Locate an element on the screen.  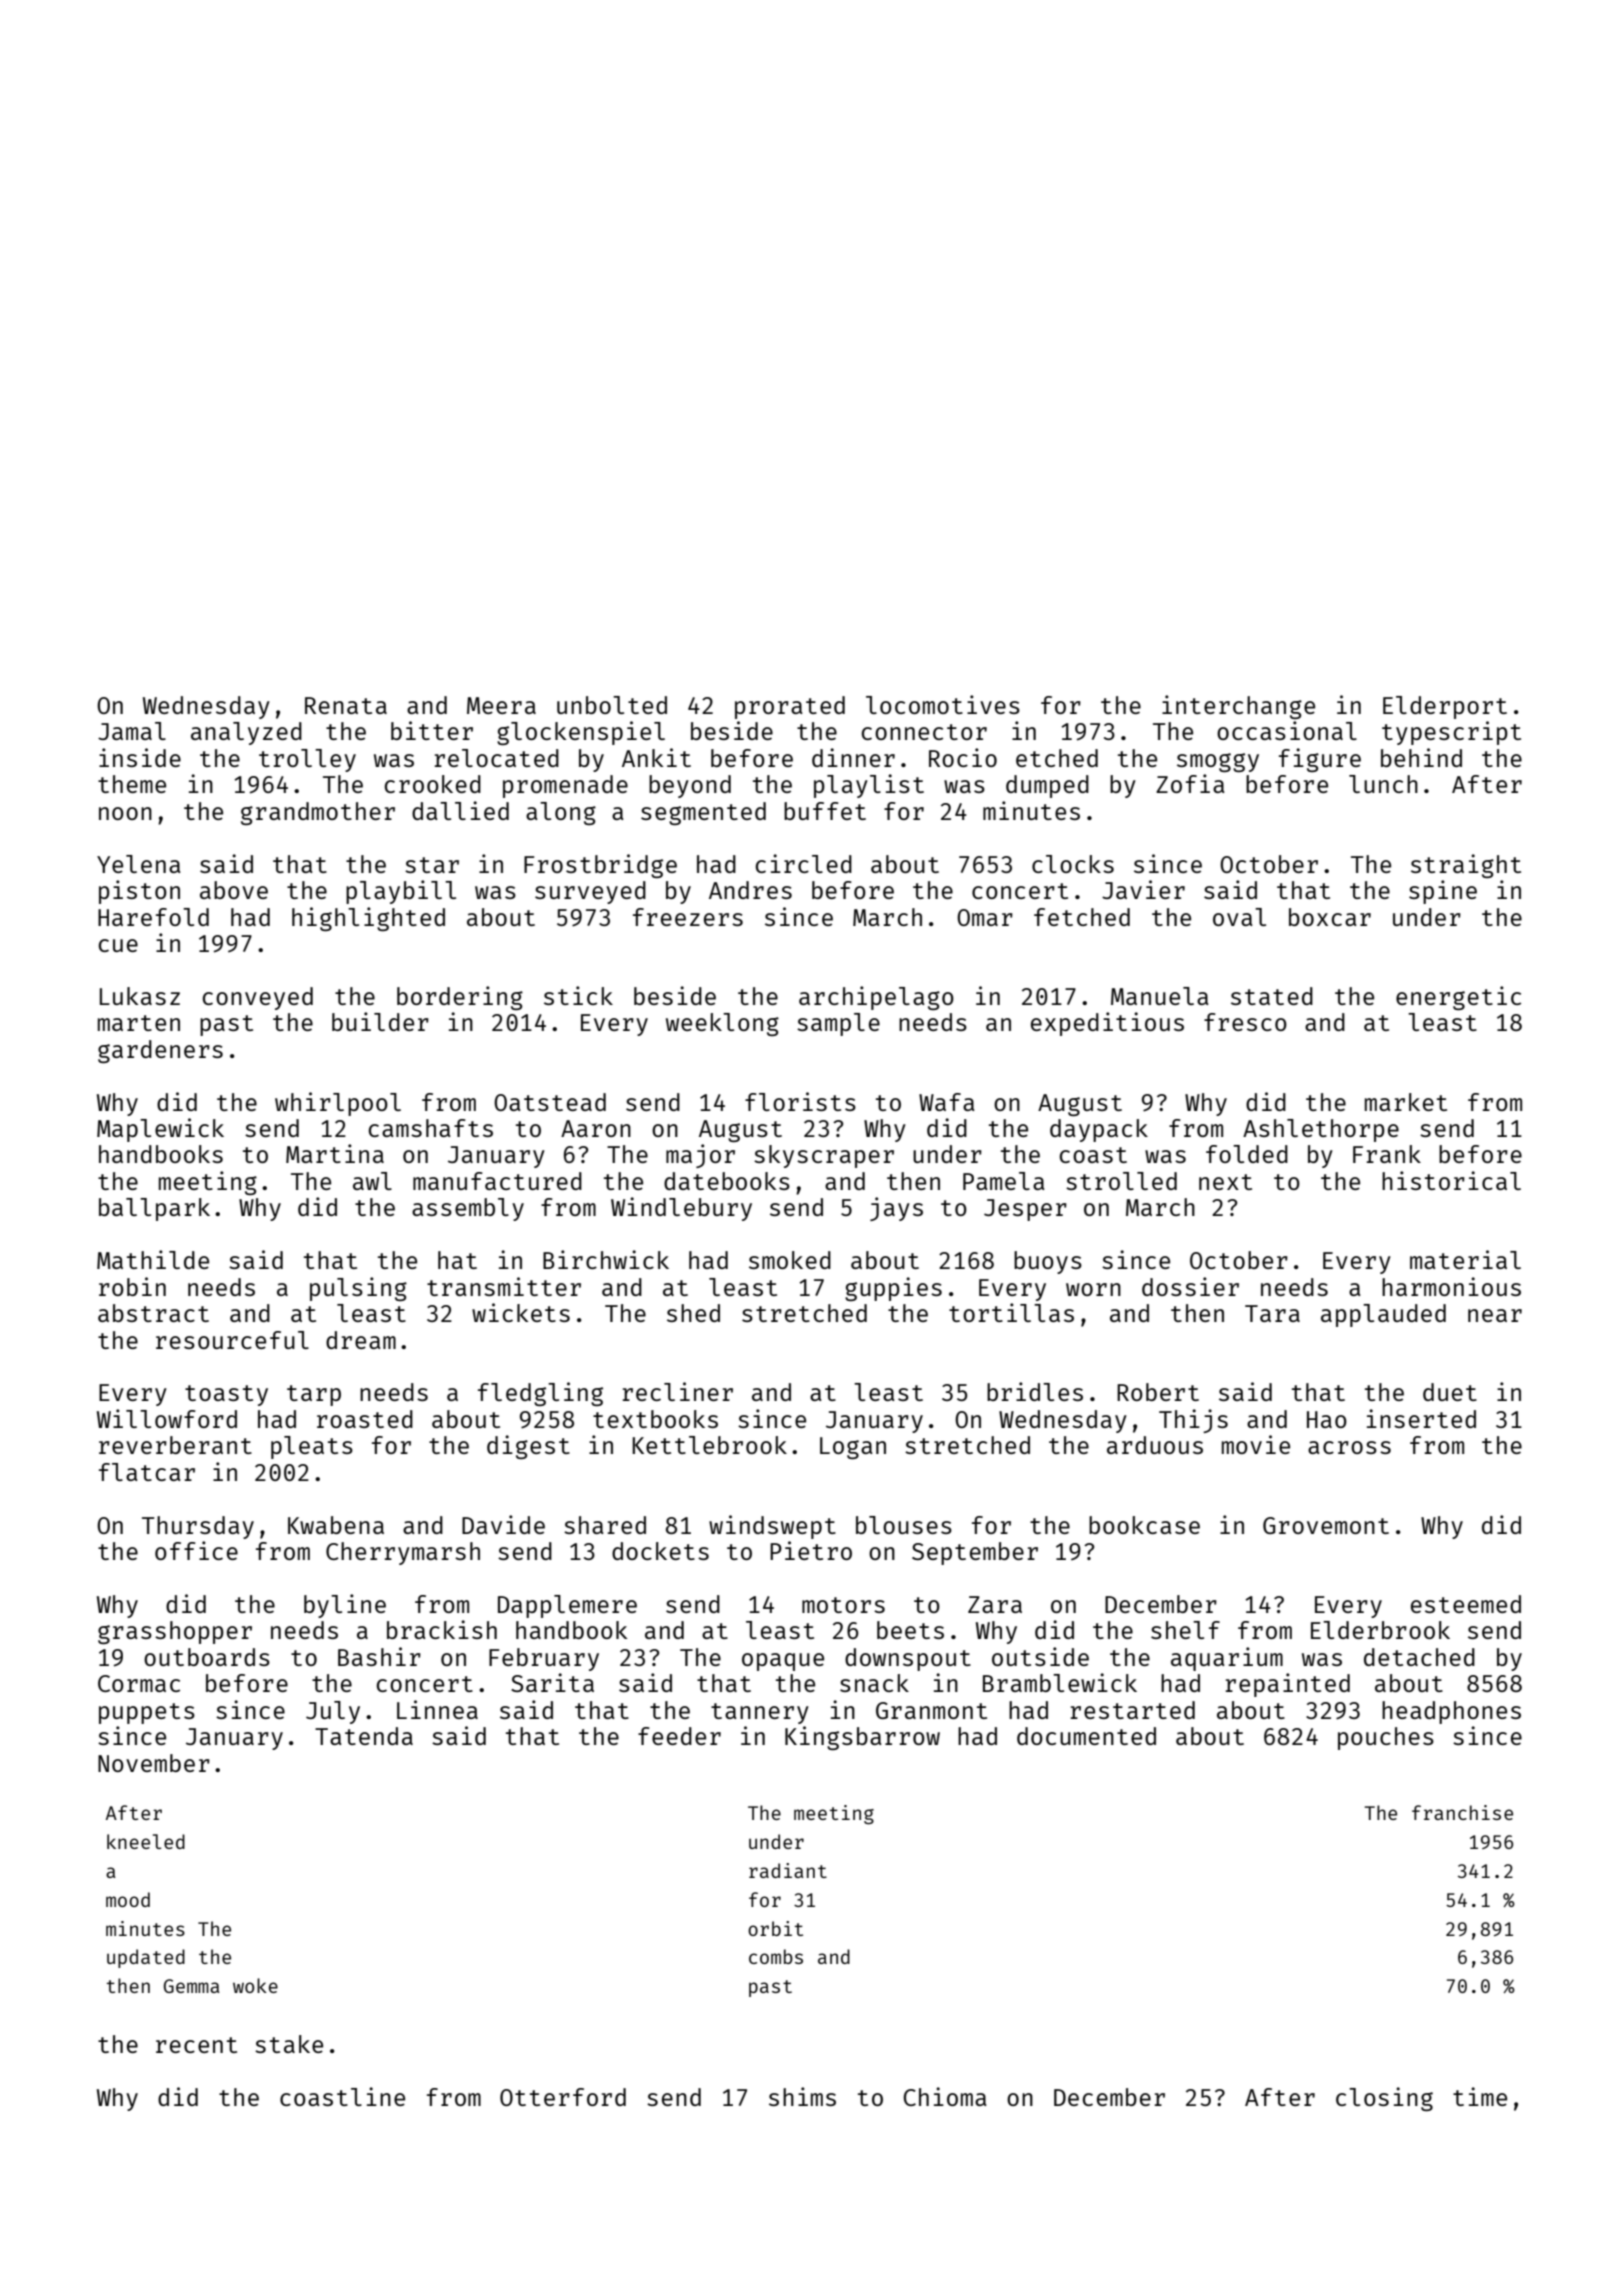
combs is located at coordinates (776, 1956).
